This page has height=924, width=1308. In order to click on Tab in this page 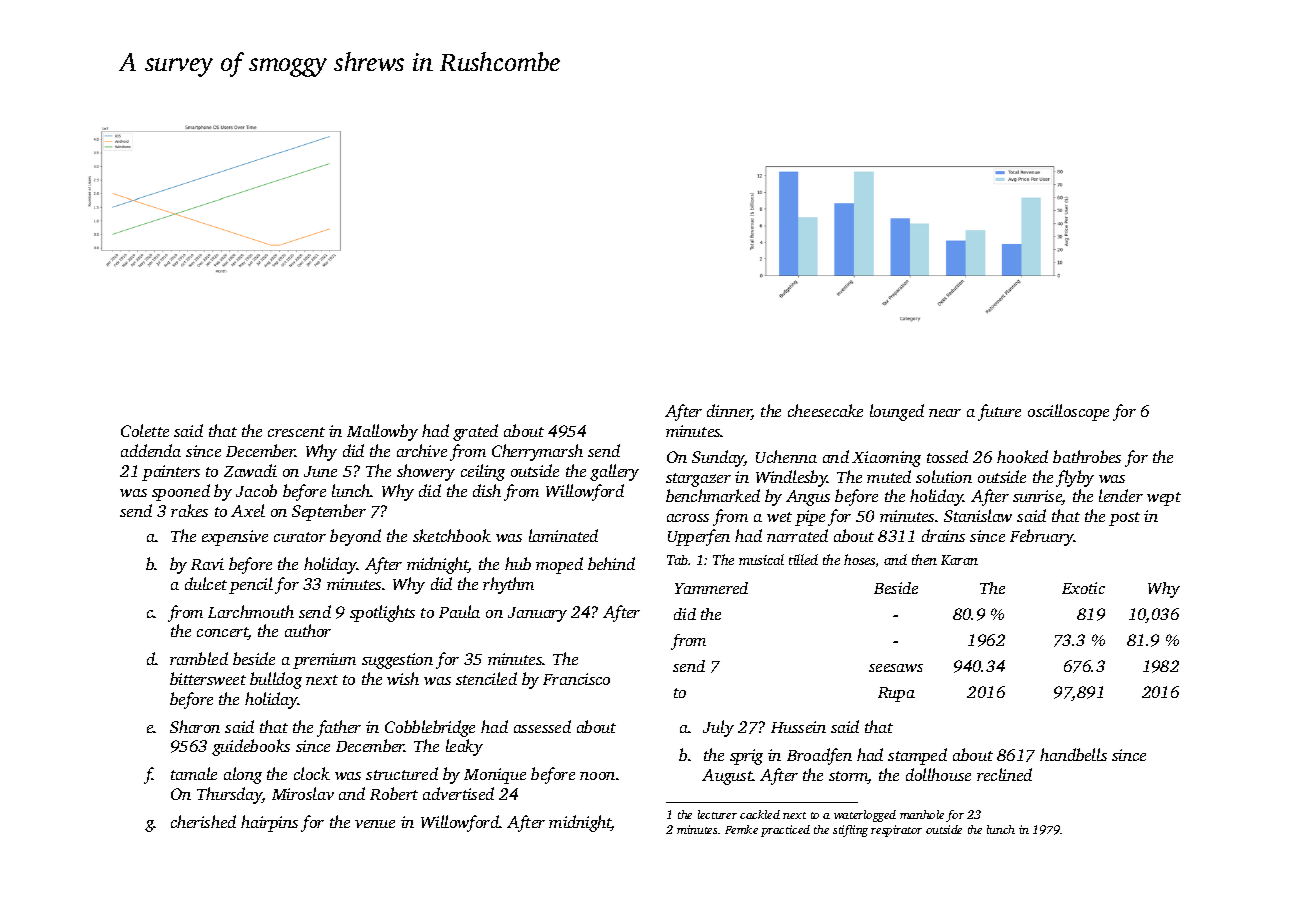, I will do `click(677, 560)`.
